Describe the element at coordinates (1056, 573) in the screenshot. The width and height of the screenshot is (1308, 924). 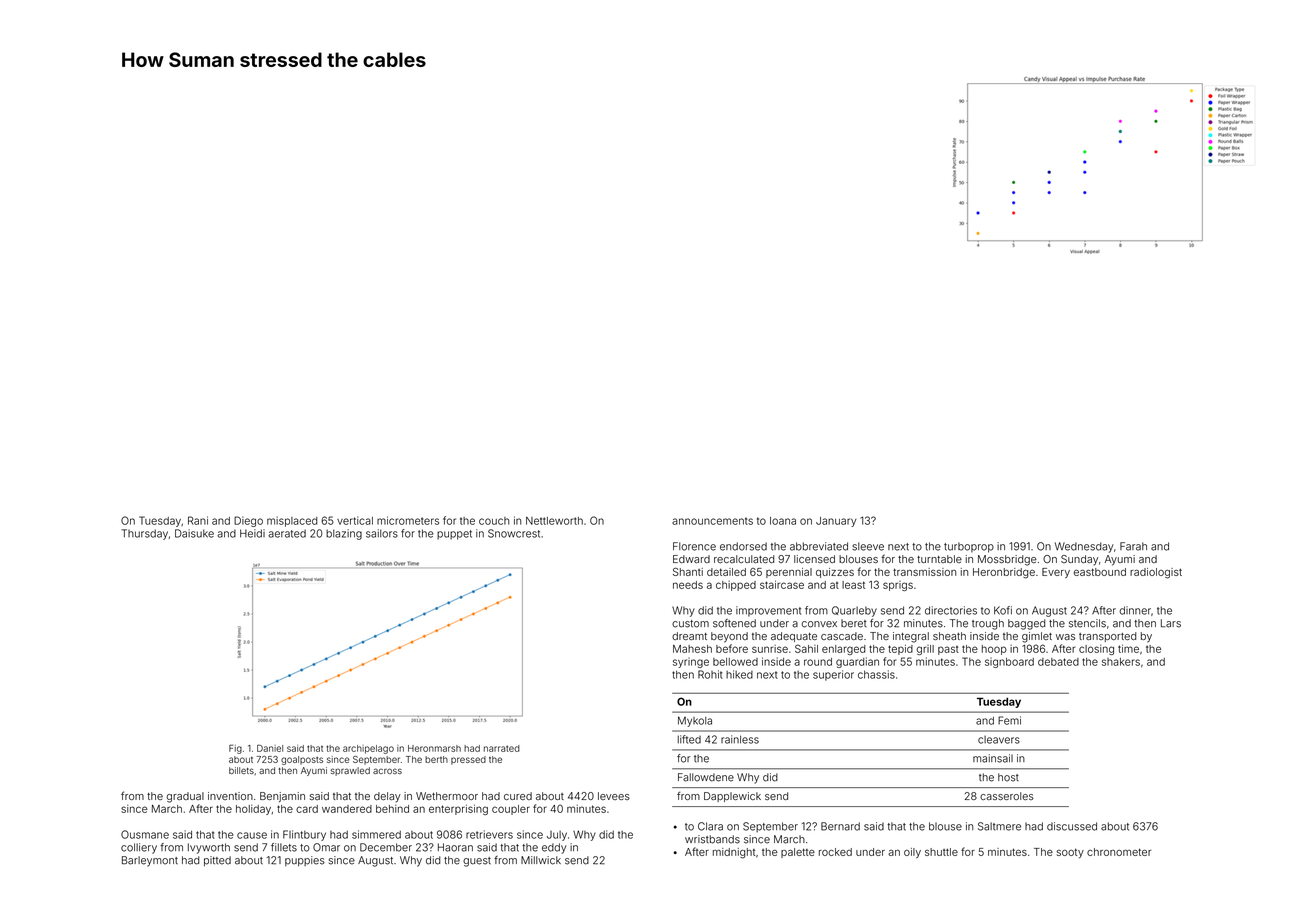
I see `Every` at that location.
